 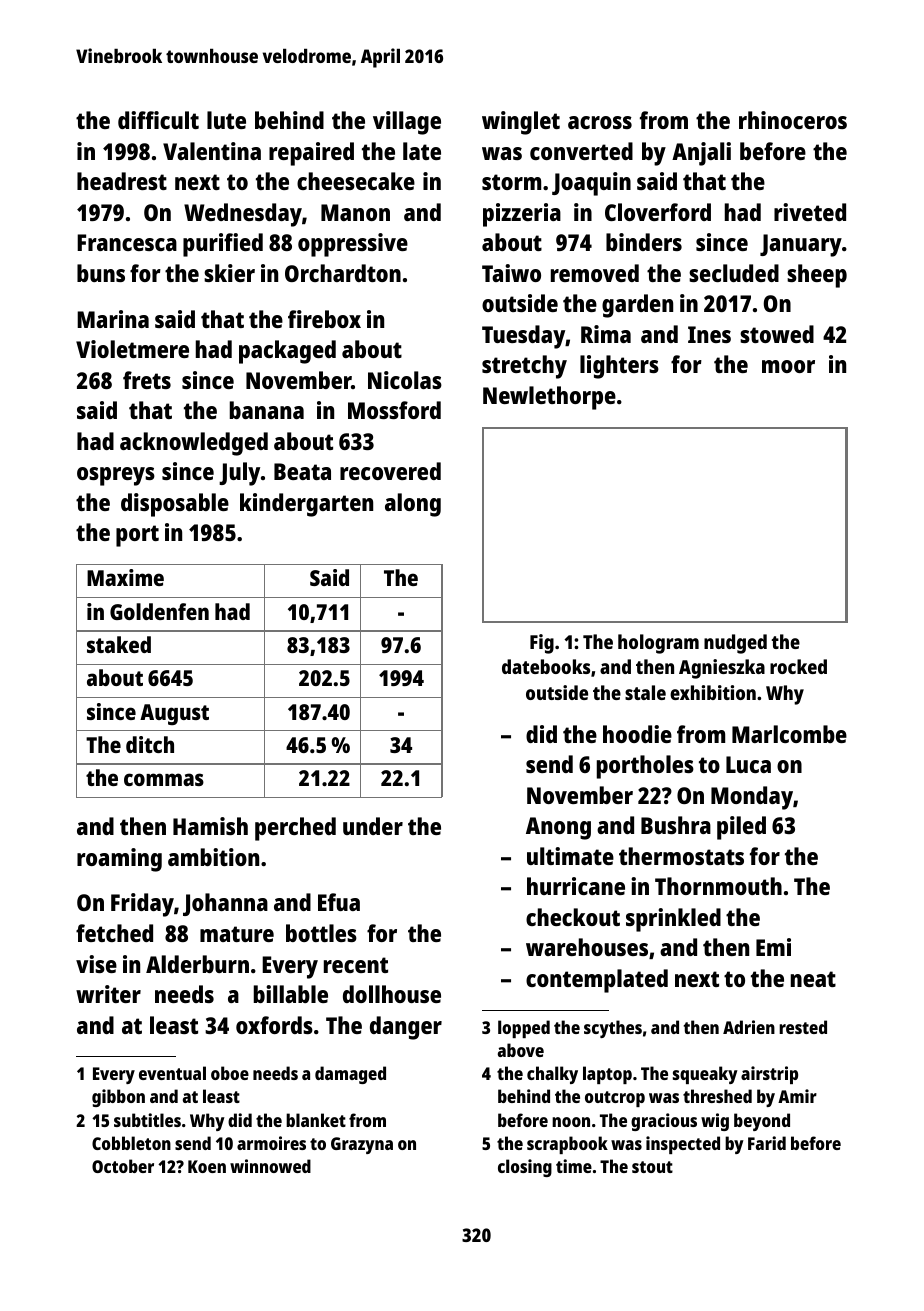 I want to click on Grazyna, so click(x=362, y=1145).
